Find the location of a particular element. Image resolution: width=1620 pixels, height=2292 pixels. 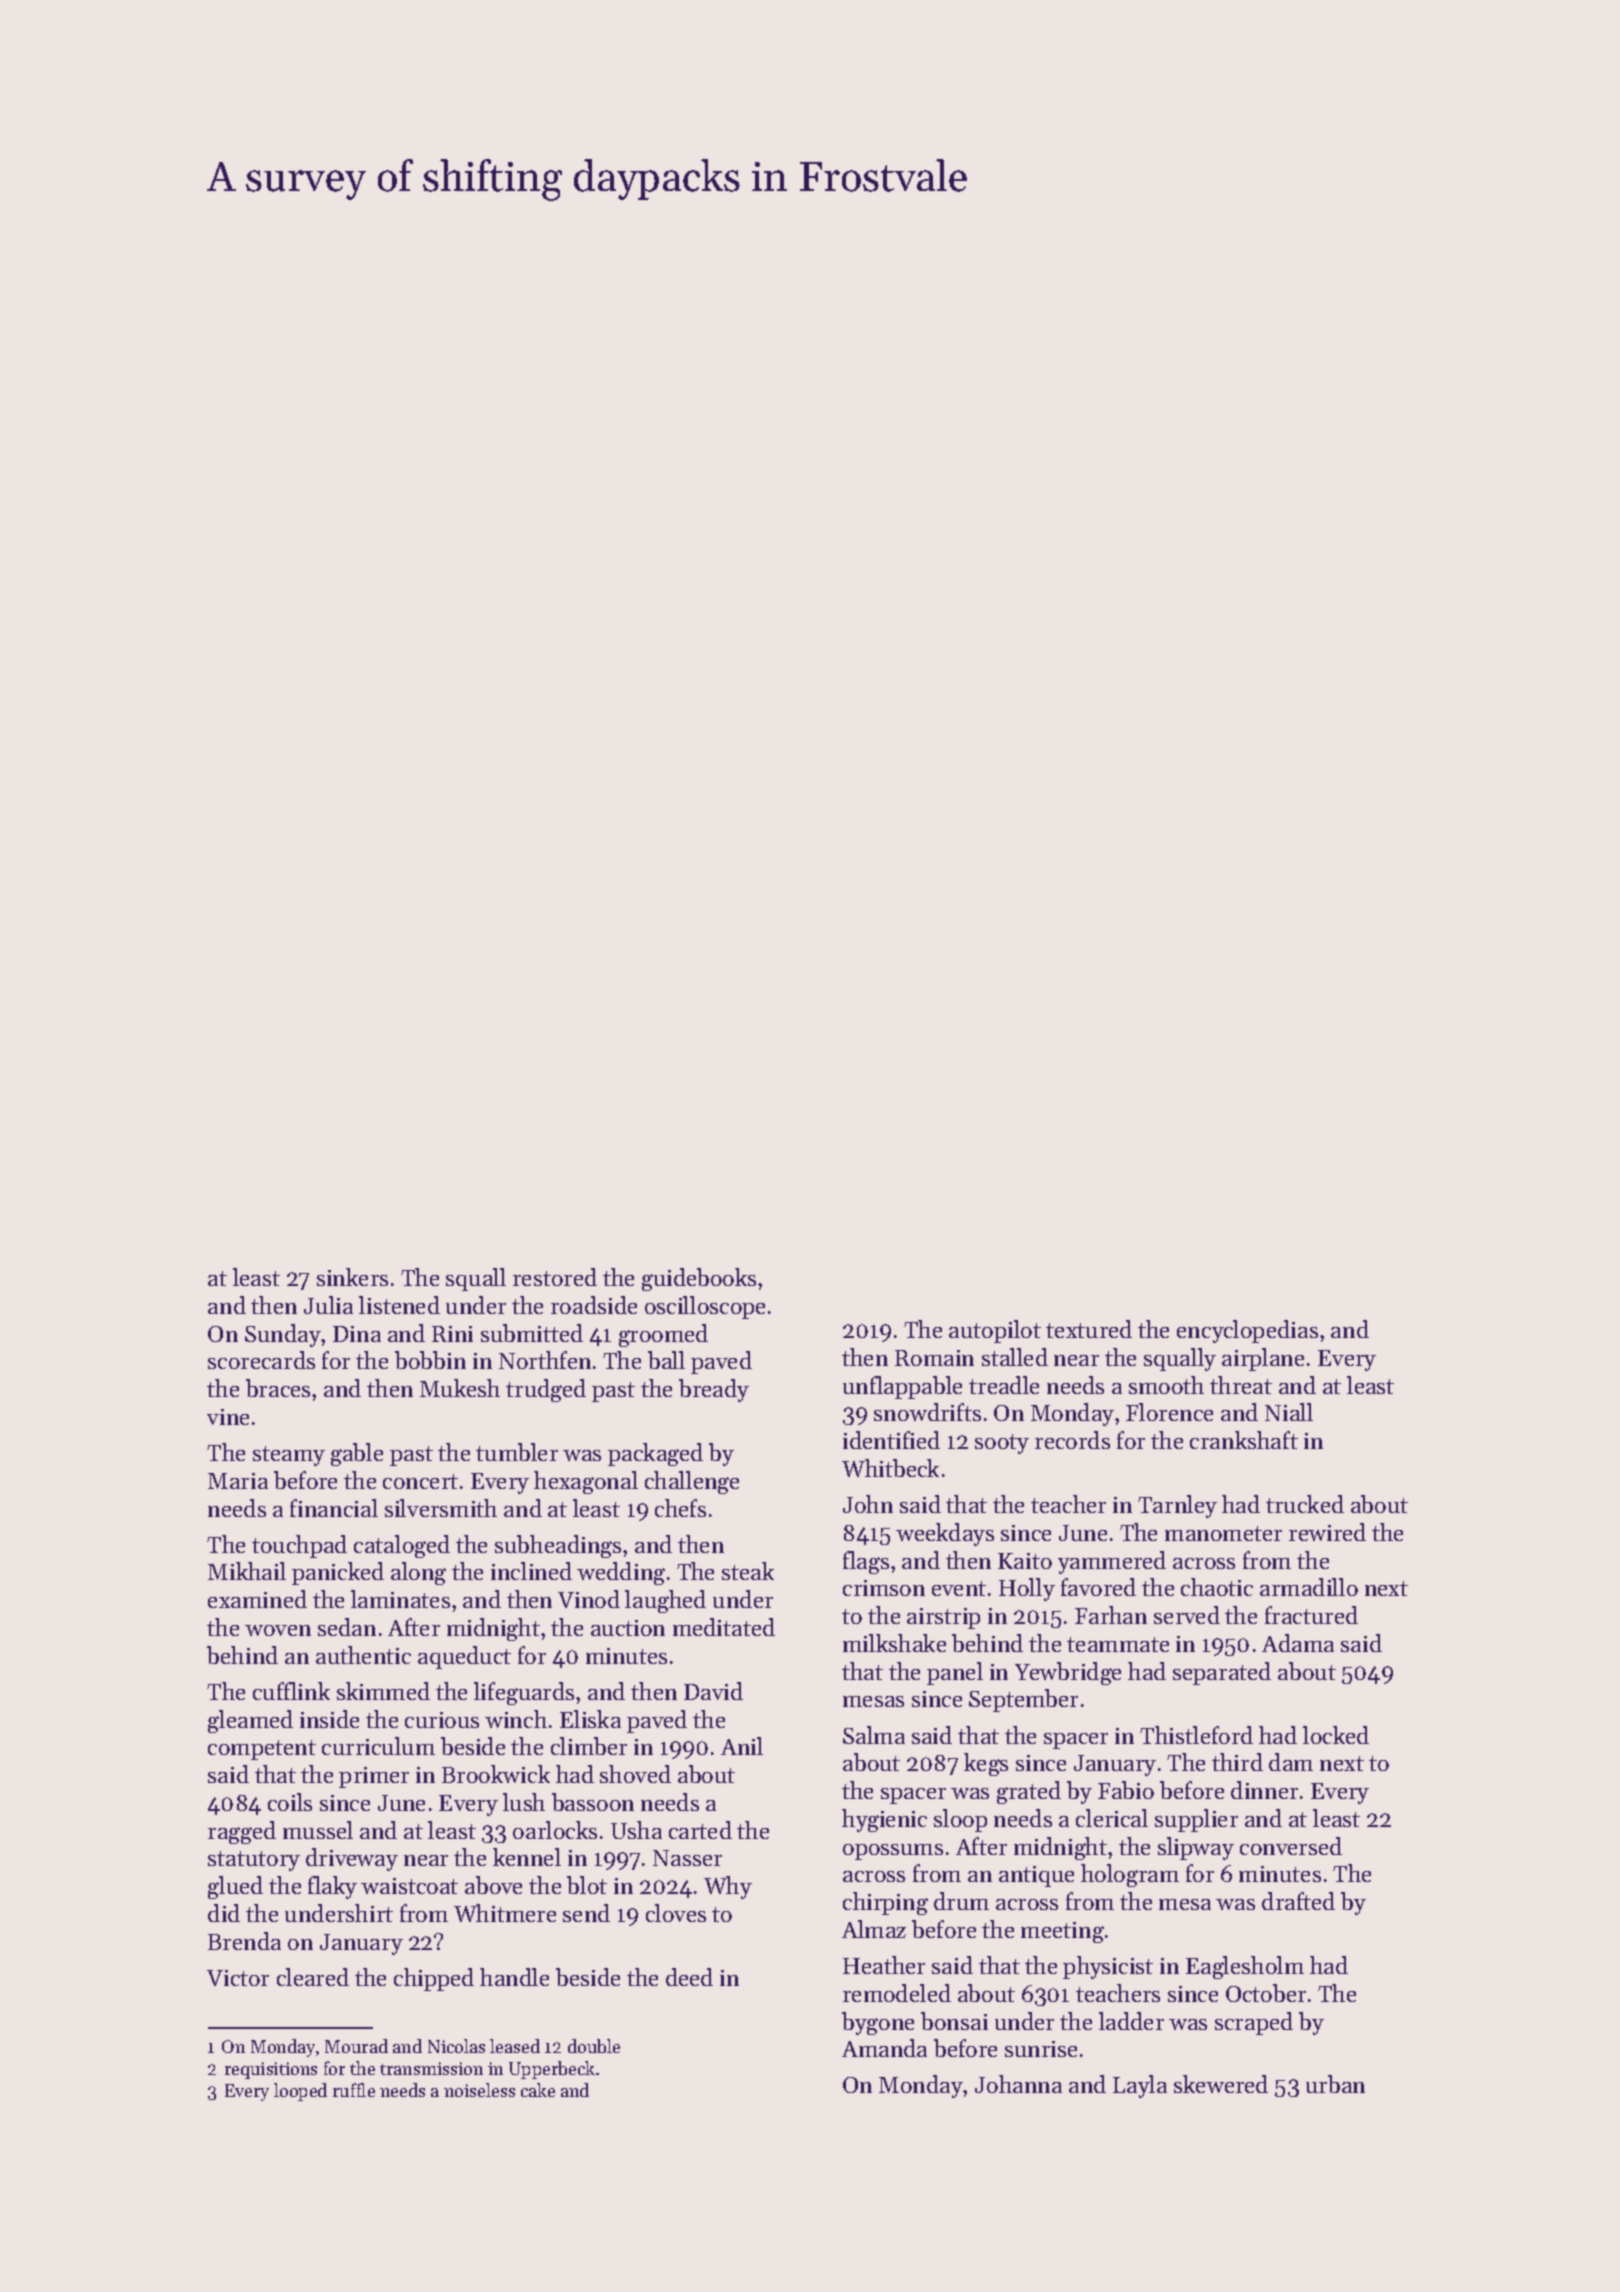

glued is located at coordinates (235, 1887).
